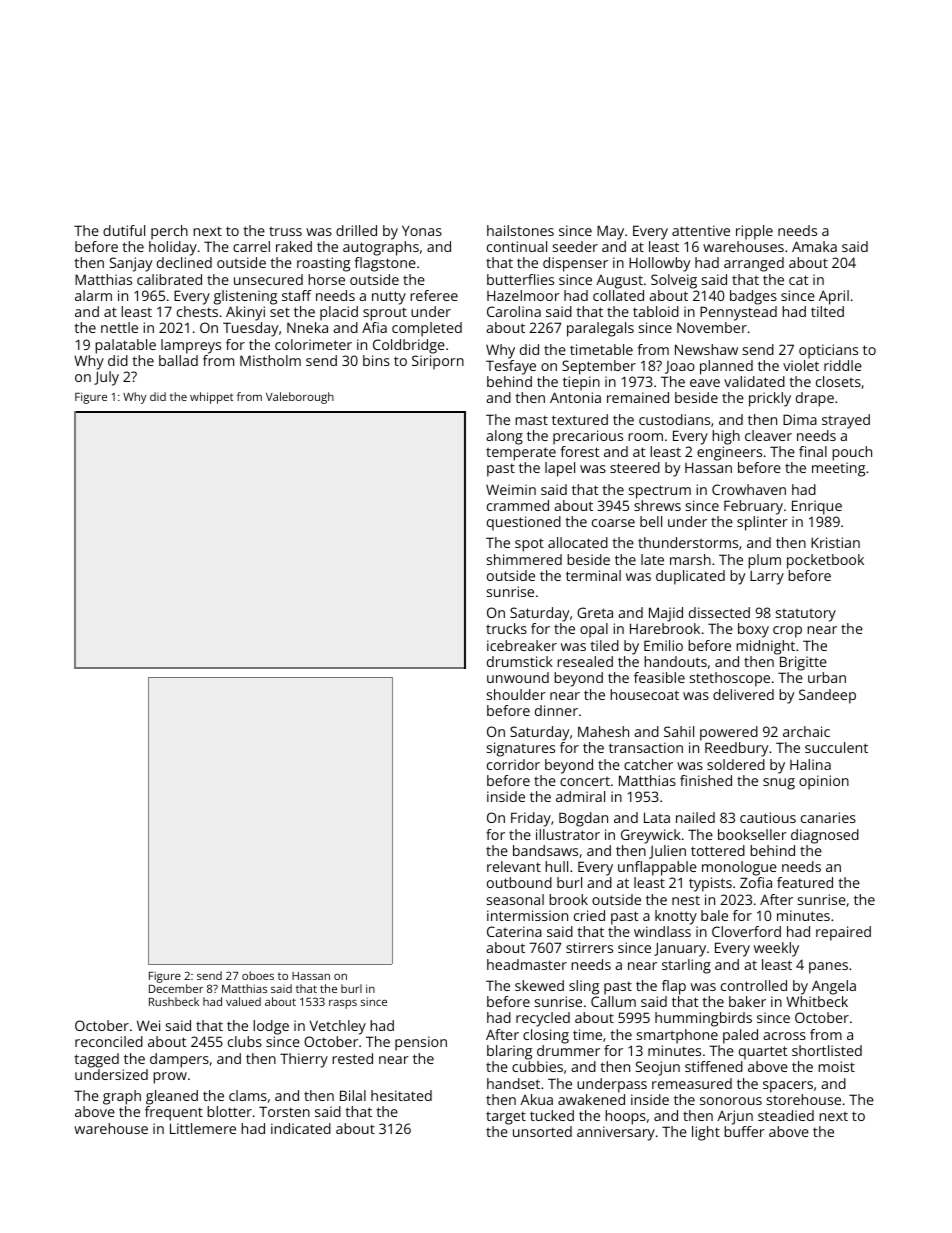 The width and height of the screenshot is (952, 1233). Describe the element at coordinates (176, 988) in the screenshot. I see `December` at that location.
